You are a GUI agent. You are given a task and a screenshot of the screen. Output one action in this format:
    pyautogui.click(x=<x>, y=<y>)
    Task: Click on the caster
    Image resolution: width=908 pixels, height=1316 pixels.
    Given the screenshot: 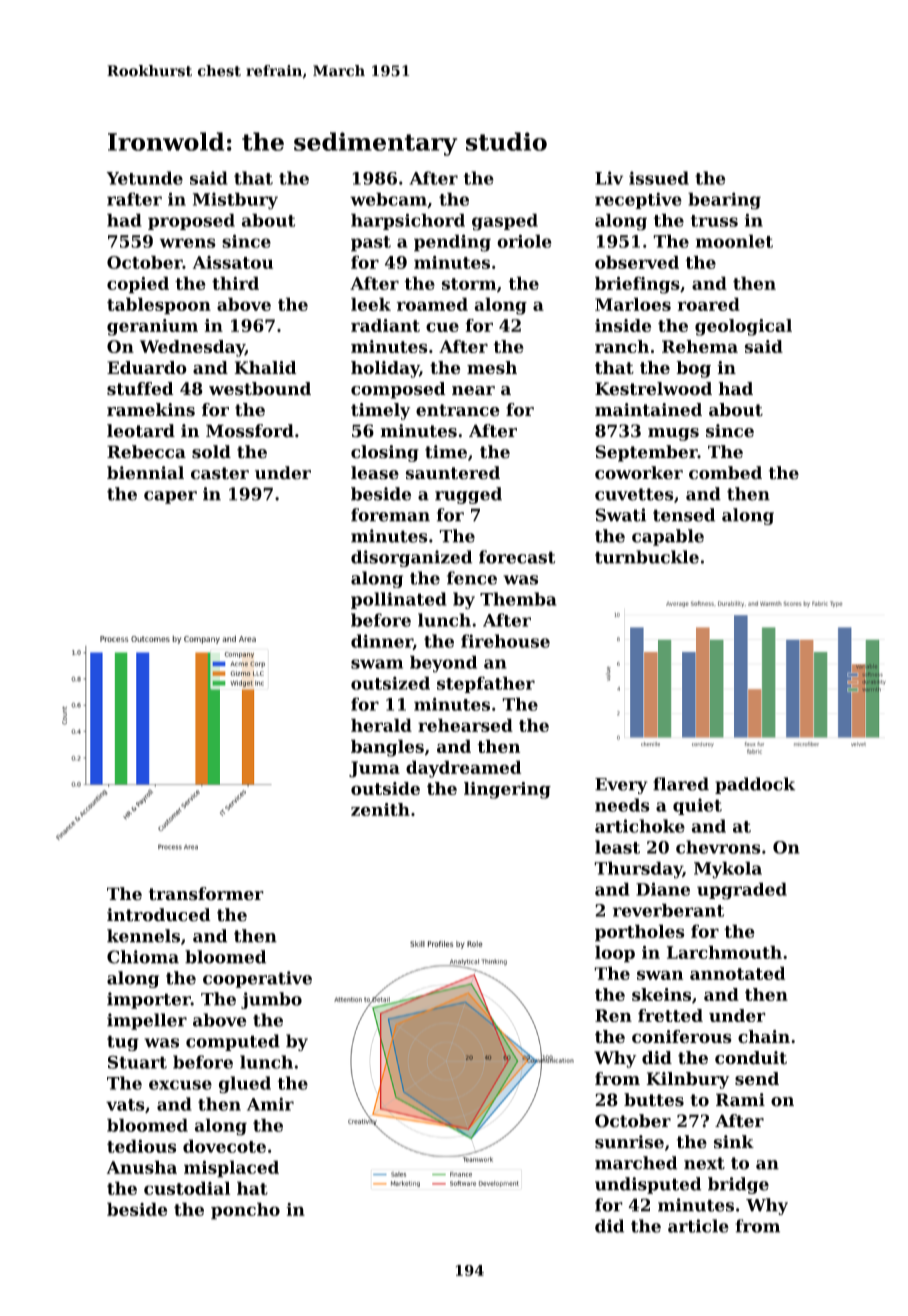 What is the action you would take?
    pyautogui.click(x=220, y=473)
